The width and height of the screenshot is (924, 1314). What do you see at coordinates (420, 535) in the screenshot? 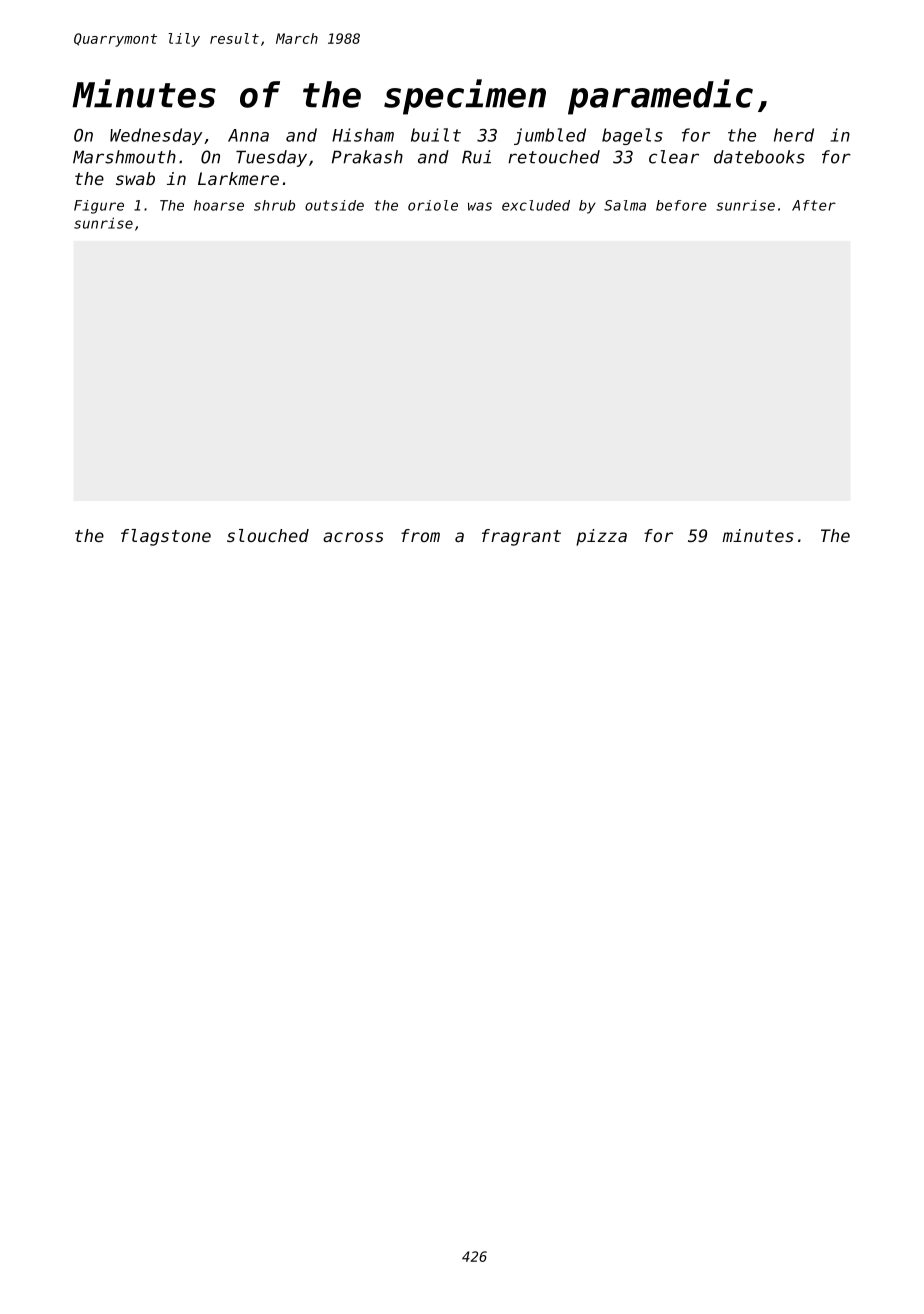
I see `from` at bounding box center [420, 535].
